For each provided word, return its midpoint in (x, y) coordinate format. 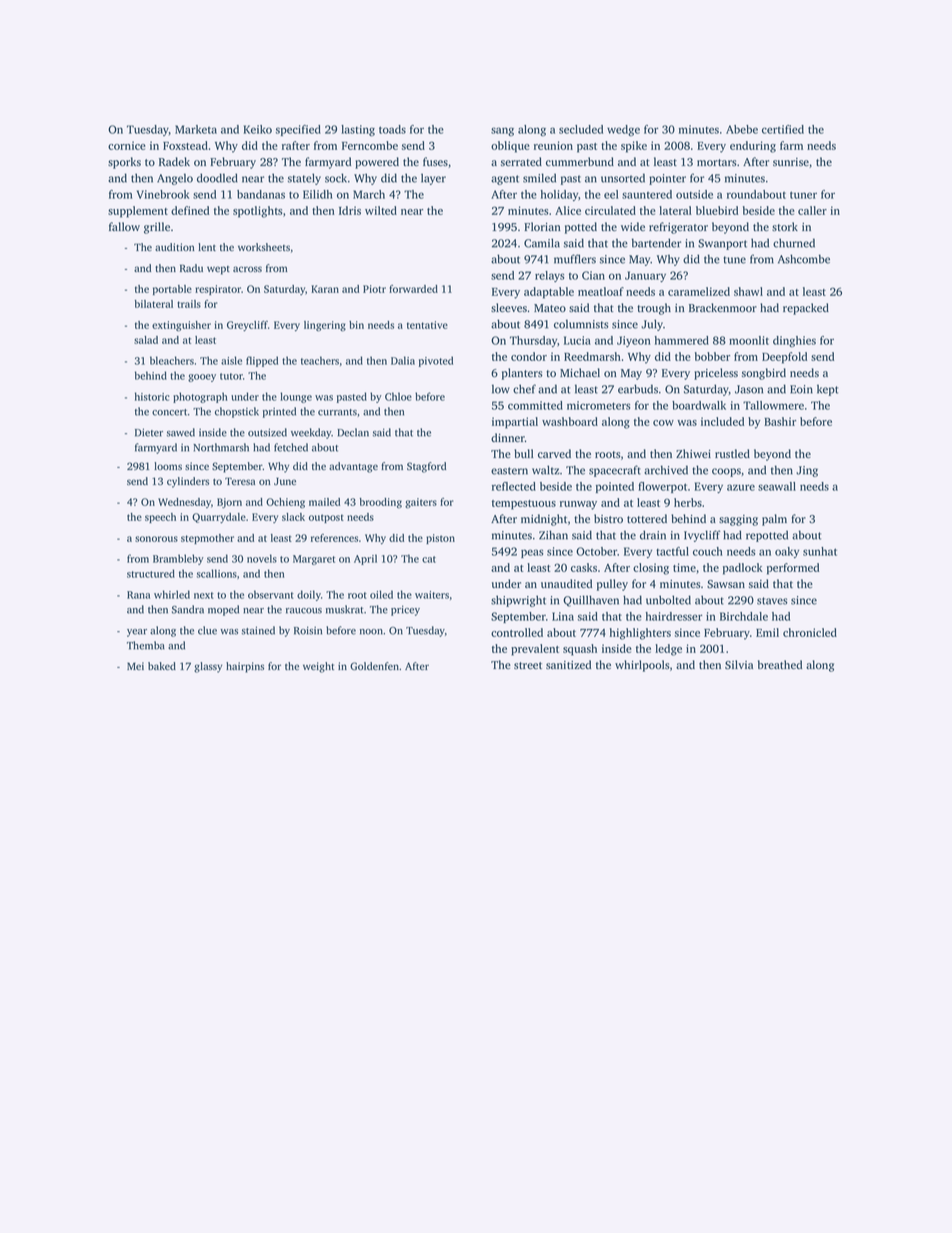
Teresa (240, 481)
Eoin (801, 389)
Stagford (426, 467)
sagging (738, 520)
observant (271, 594)
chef (524, 389)
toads (392, 129)
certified (783, 129)
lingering (325, 326)
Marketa (196, 129)
